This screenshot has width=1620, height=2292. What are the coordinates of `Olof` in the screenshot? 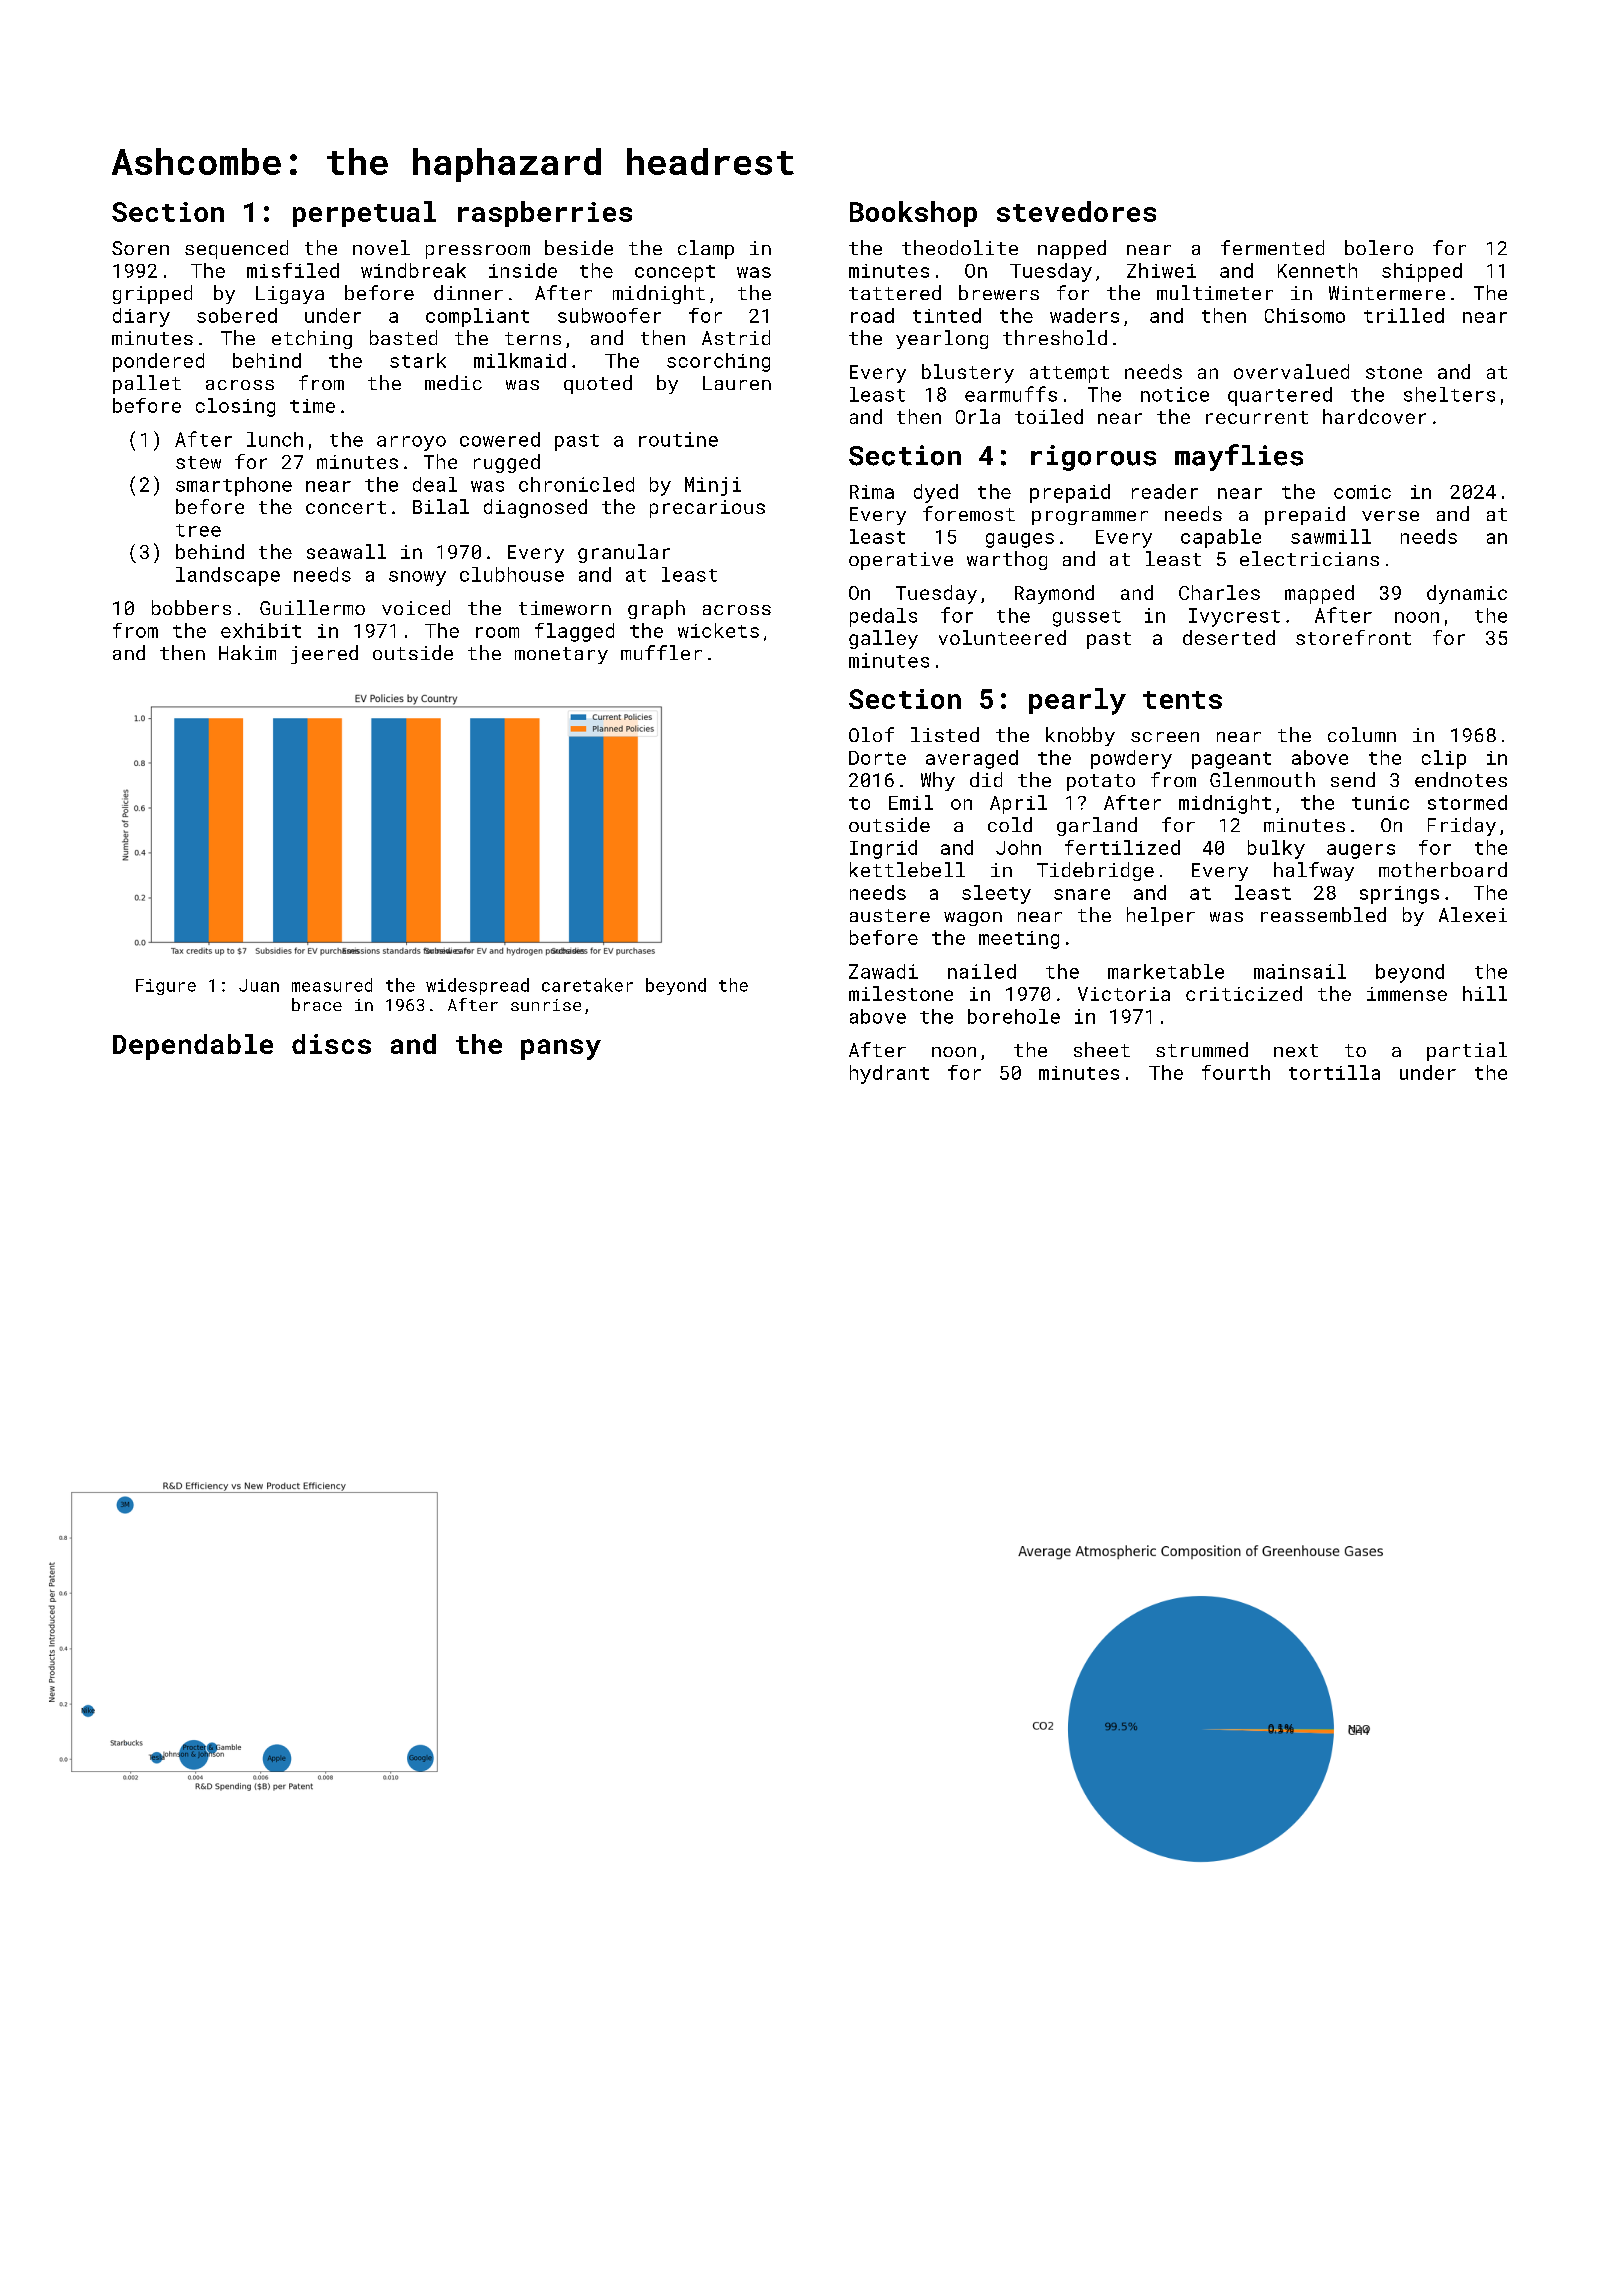 It's located at (871, 734).
